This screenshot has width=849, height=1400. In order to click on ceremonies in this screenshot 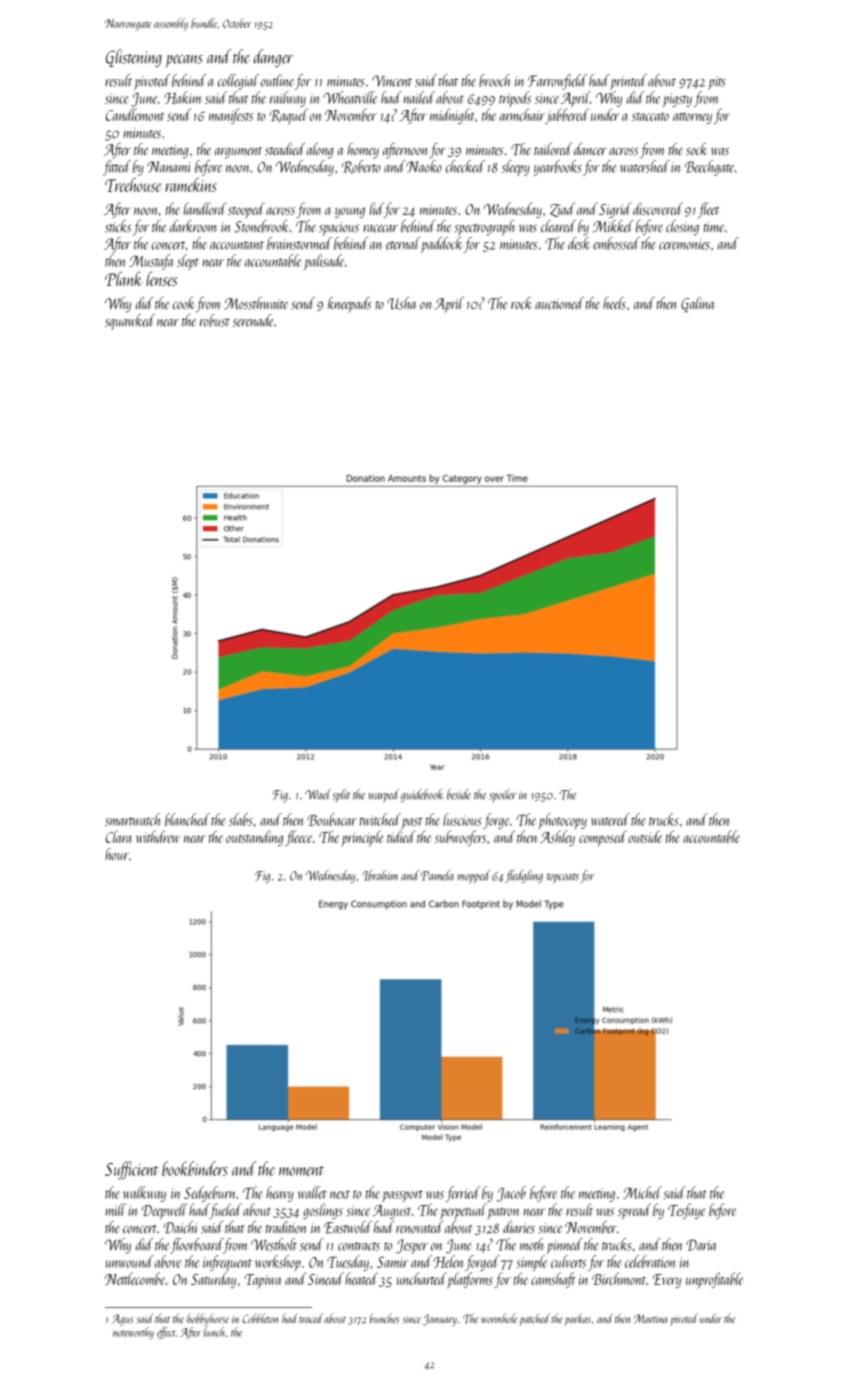, I will do `click(684, 244)`.
